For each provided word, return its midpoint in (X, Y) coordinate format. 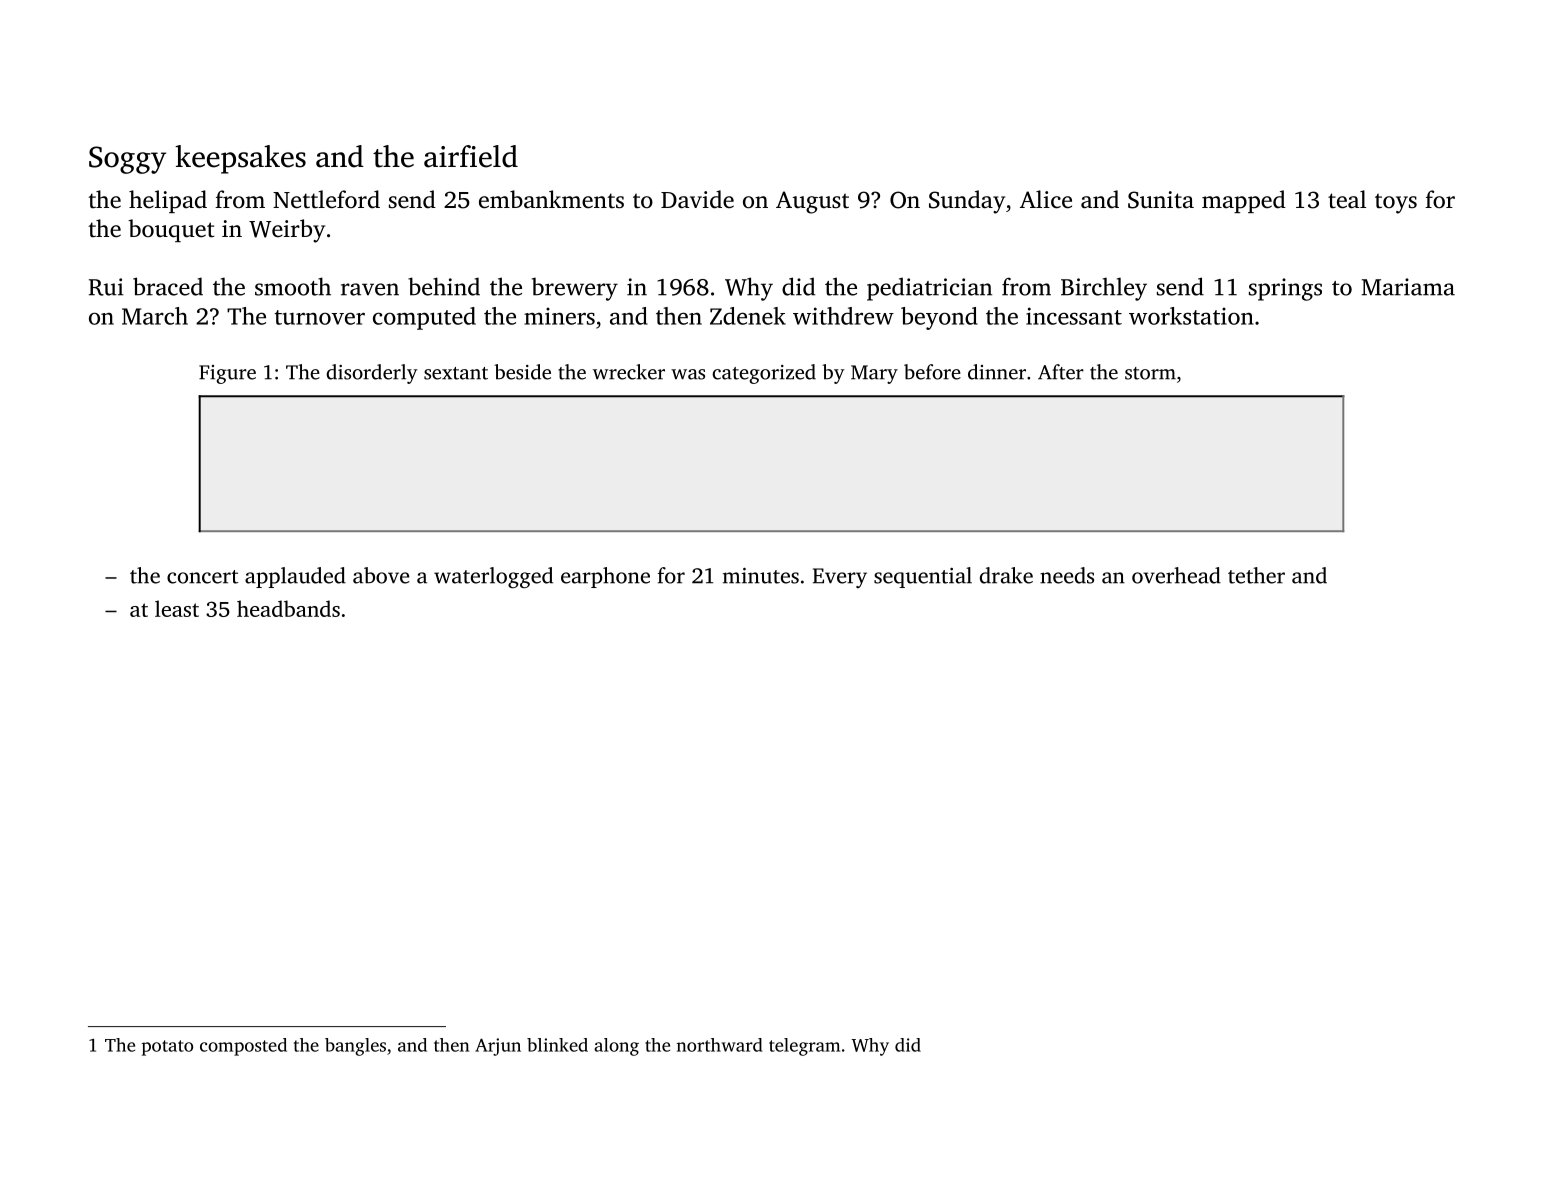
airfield (471, 156)
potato (167, 1048)
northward (719, 1045)
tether (1256, 575)
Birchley (1104, 289)
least (177, 608)
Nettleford (326, 199)
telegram (804, 1047)
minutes (761, 576)
